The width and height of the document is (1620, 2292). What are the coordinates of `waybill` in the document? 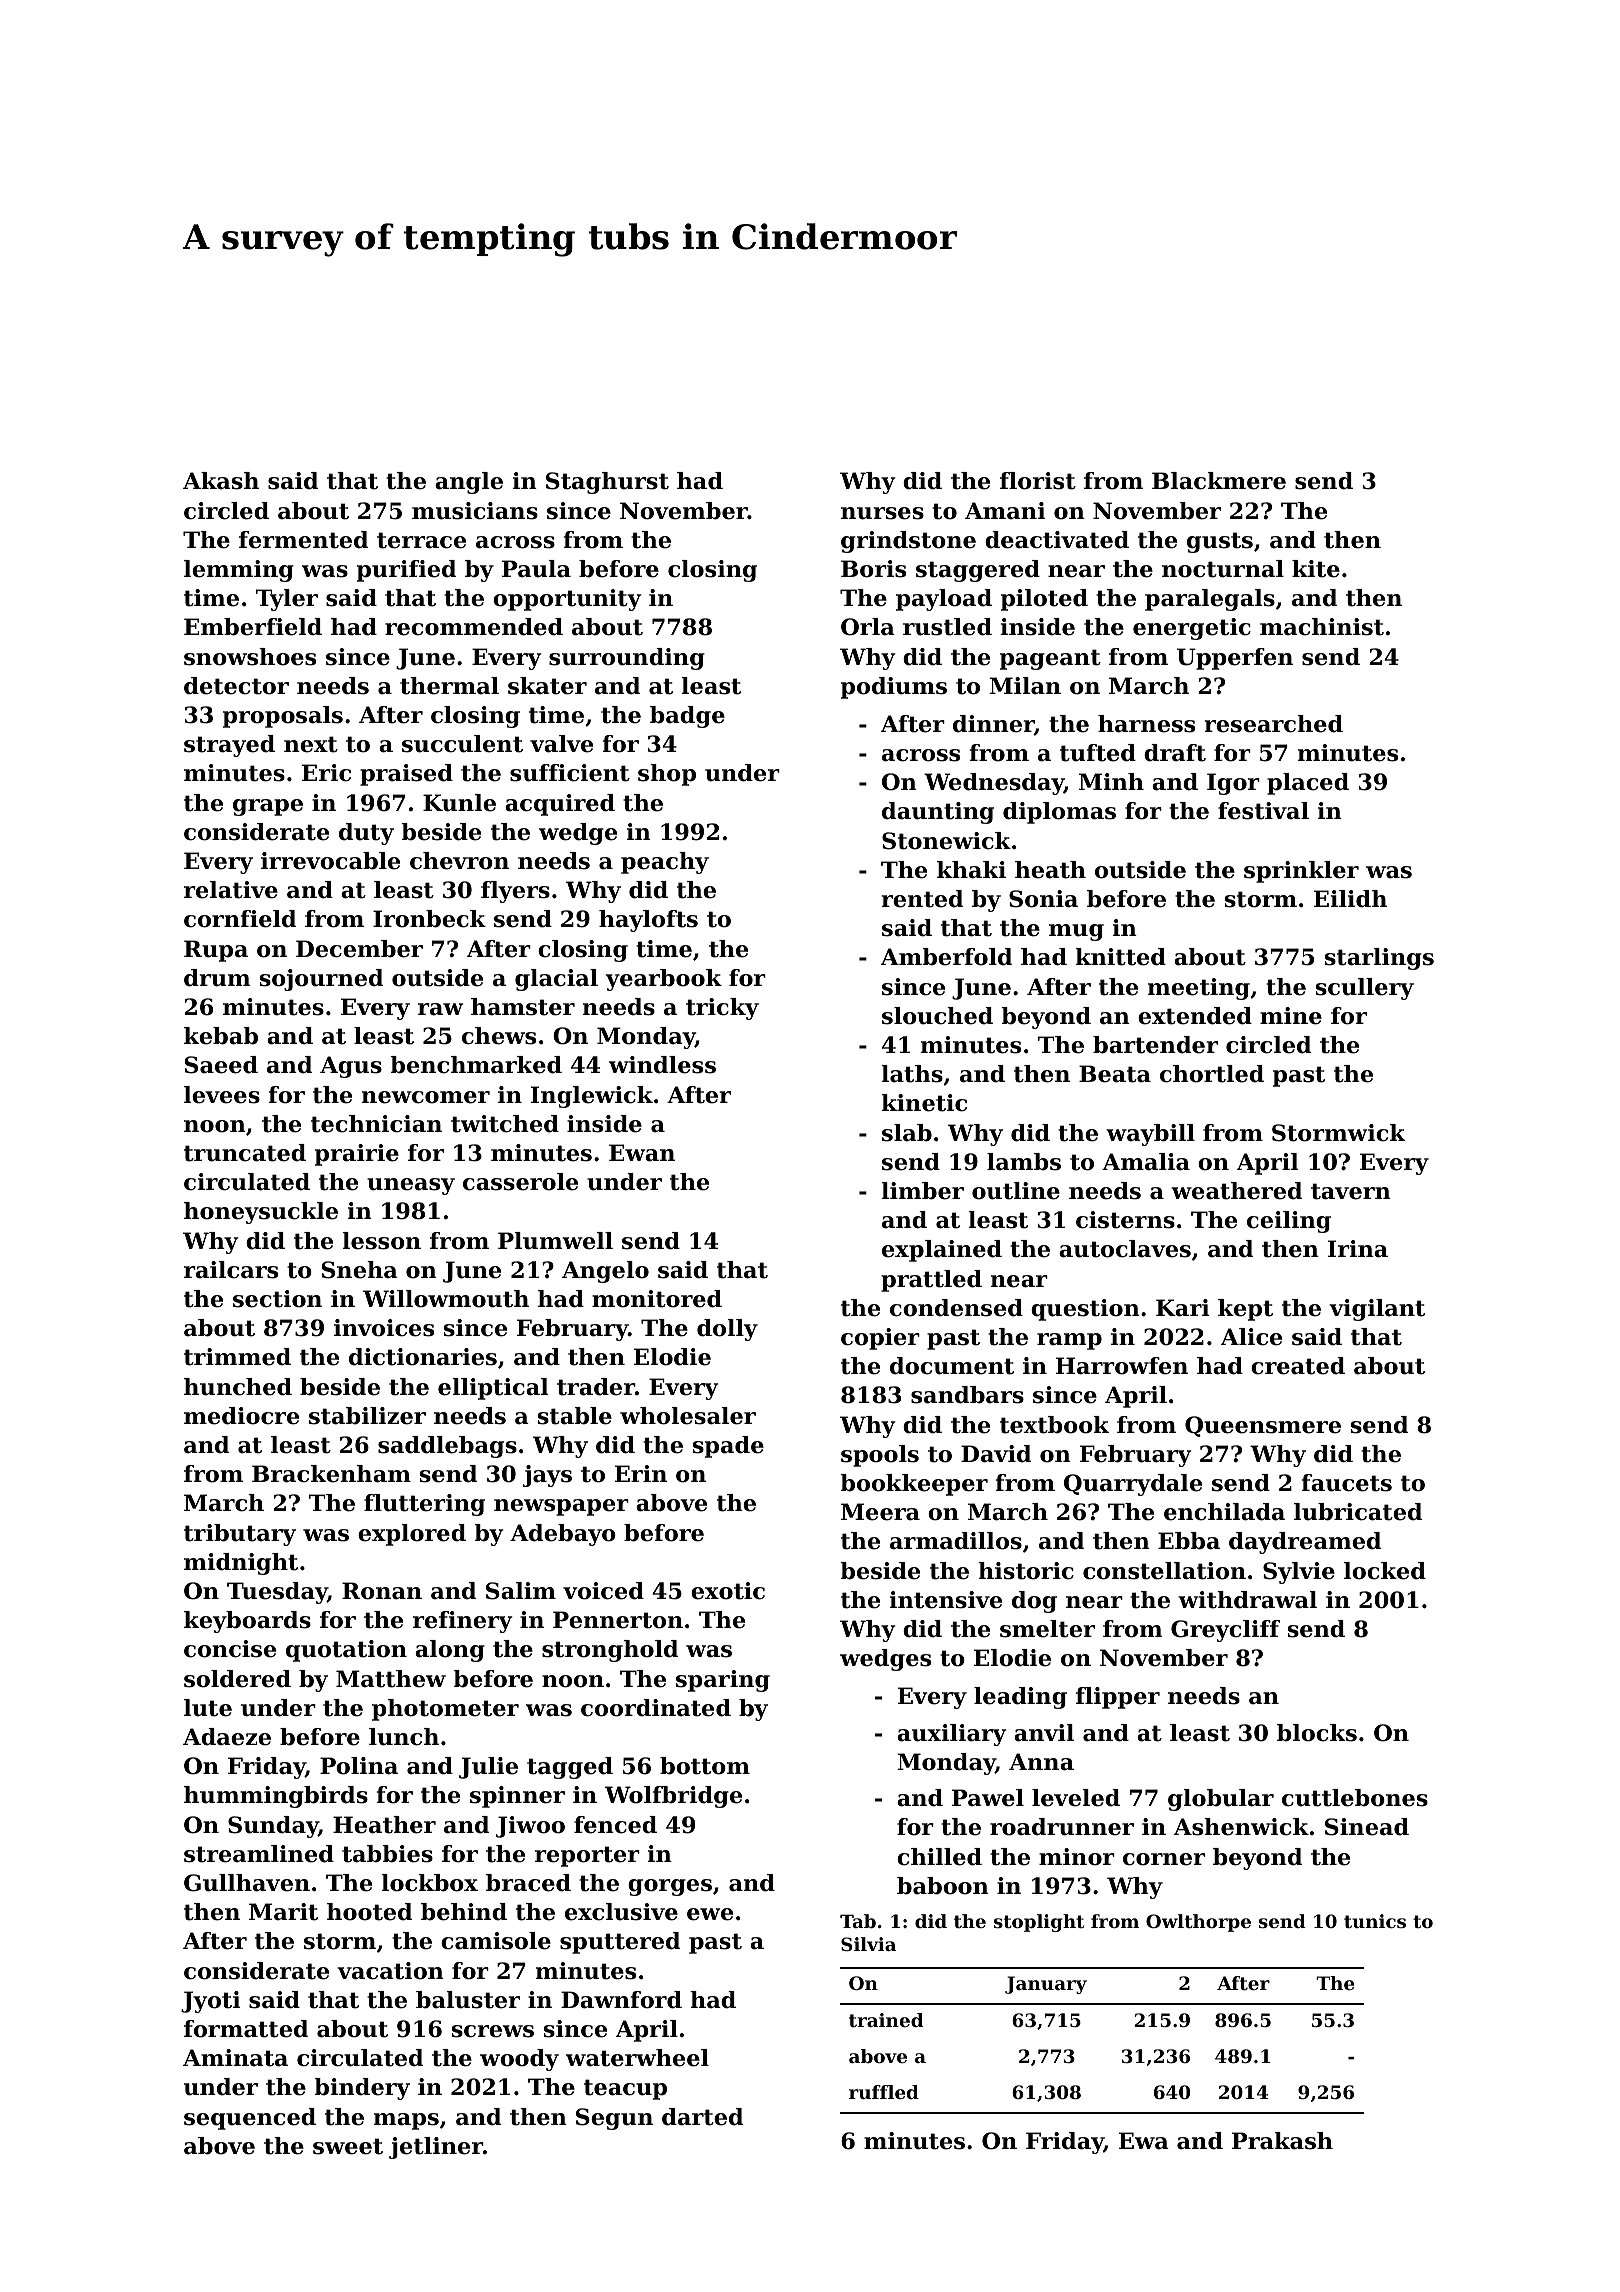 It's located at (1150, 1135).
